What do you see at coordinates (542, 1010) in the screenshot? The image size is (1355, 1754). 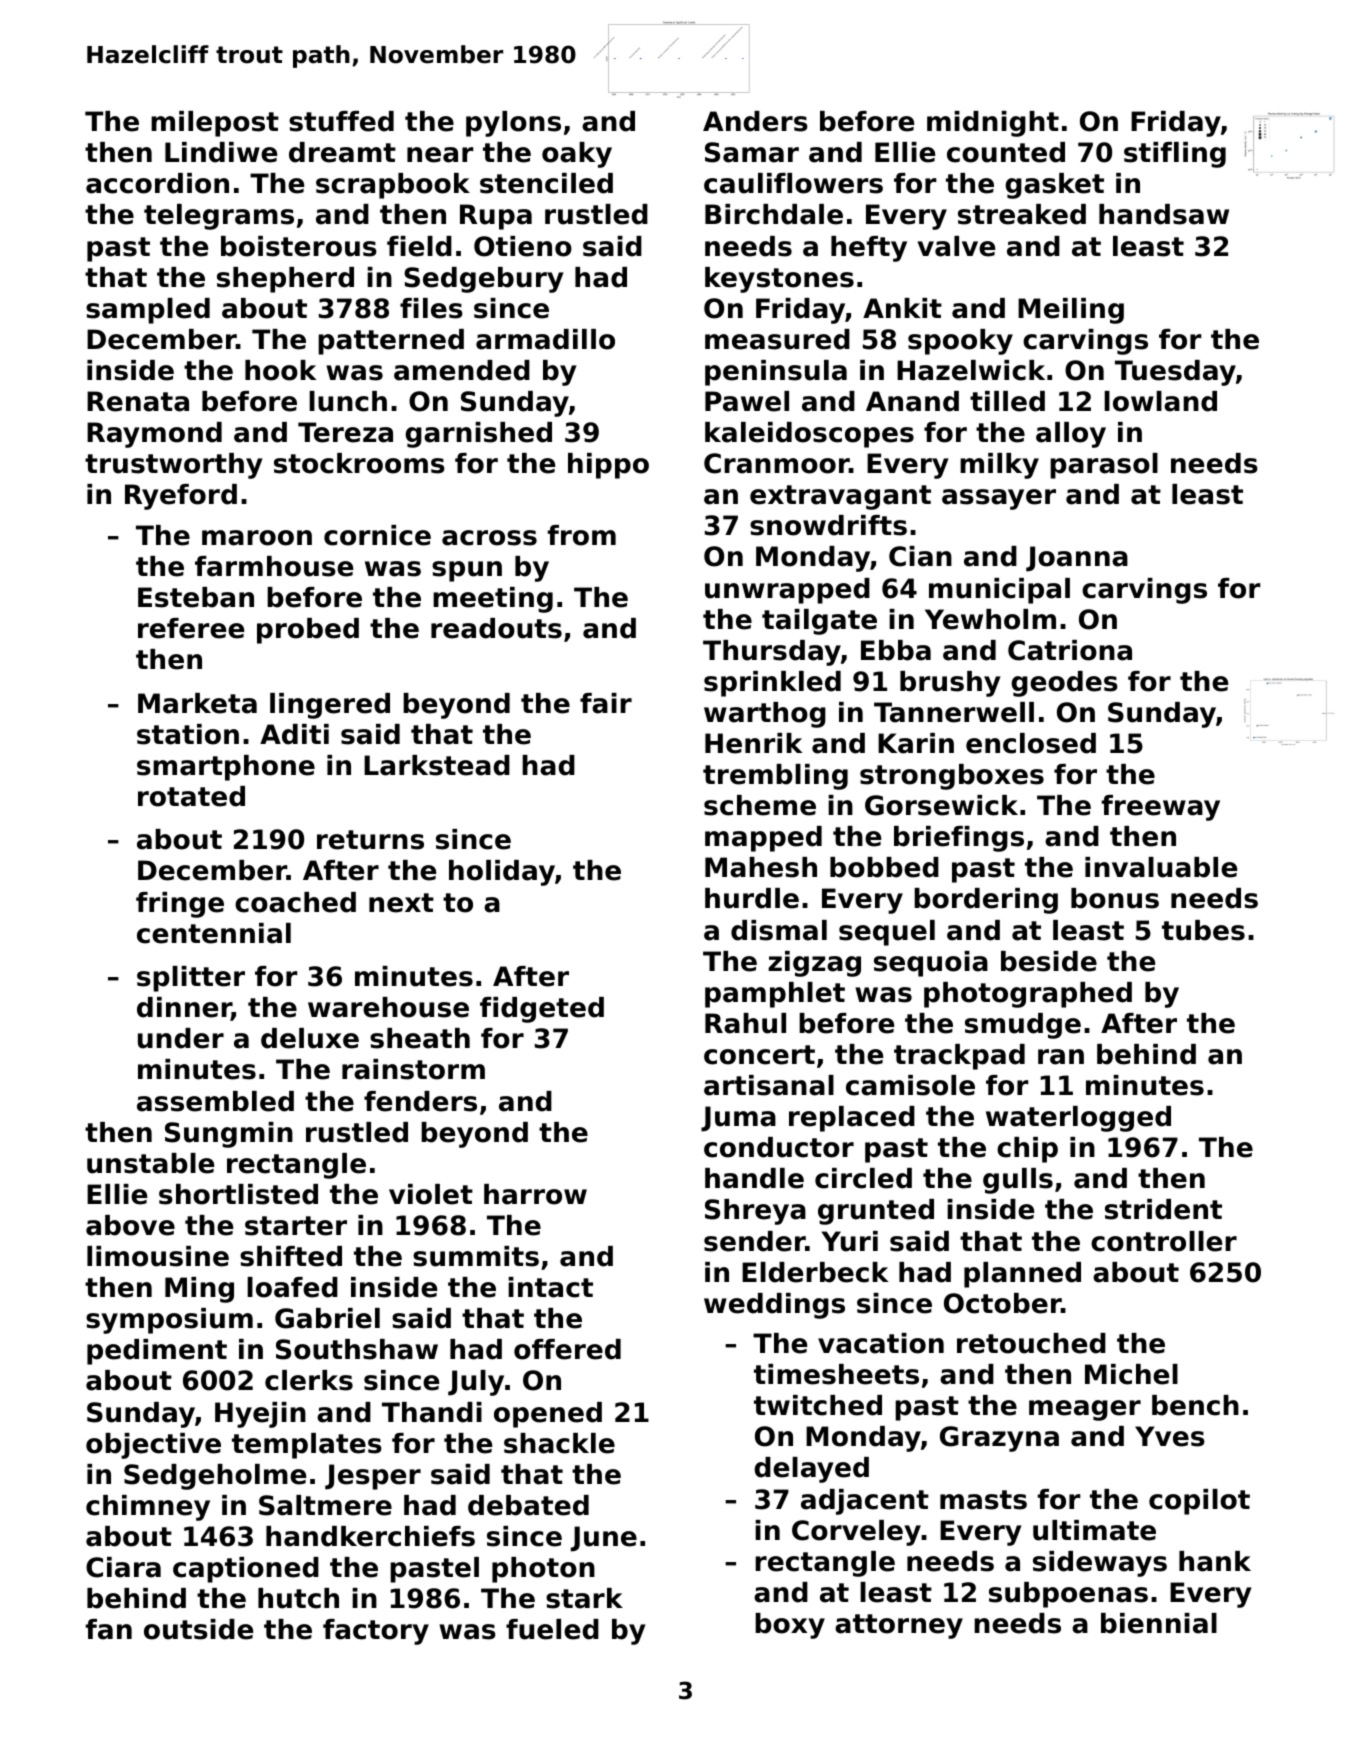 I see `fidgeted` at bounding box center [542, 1010].
